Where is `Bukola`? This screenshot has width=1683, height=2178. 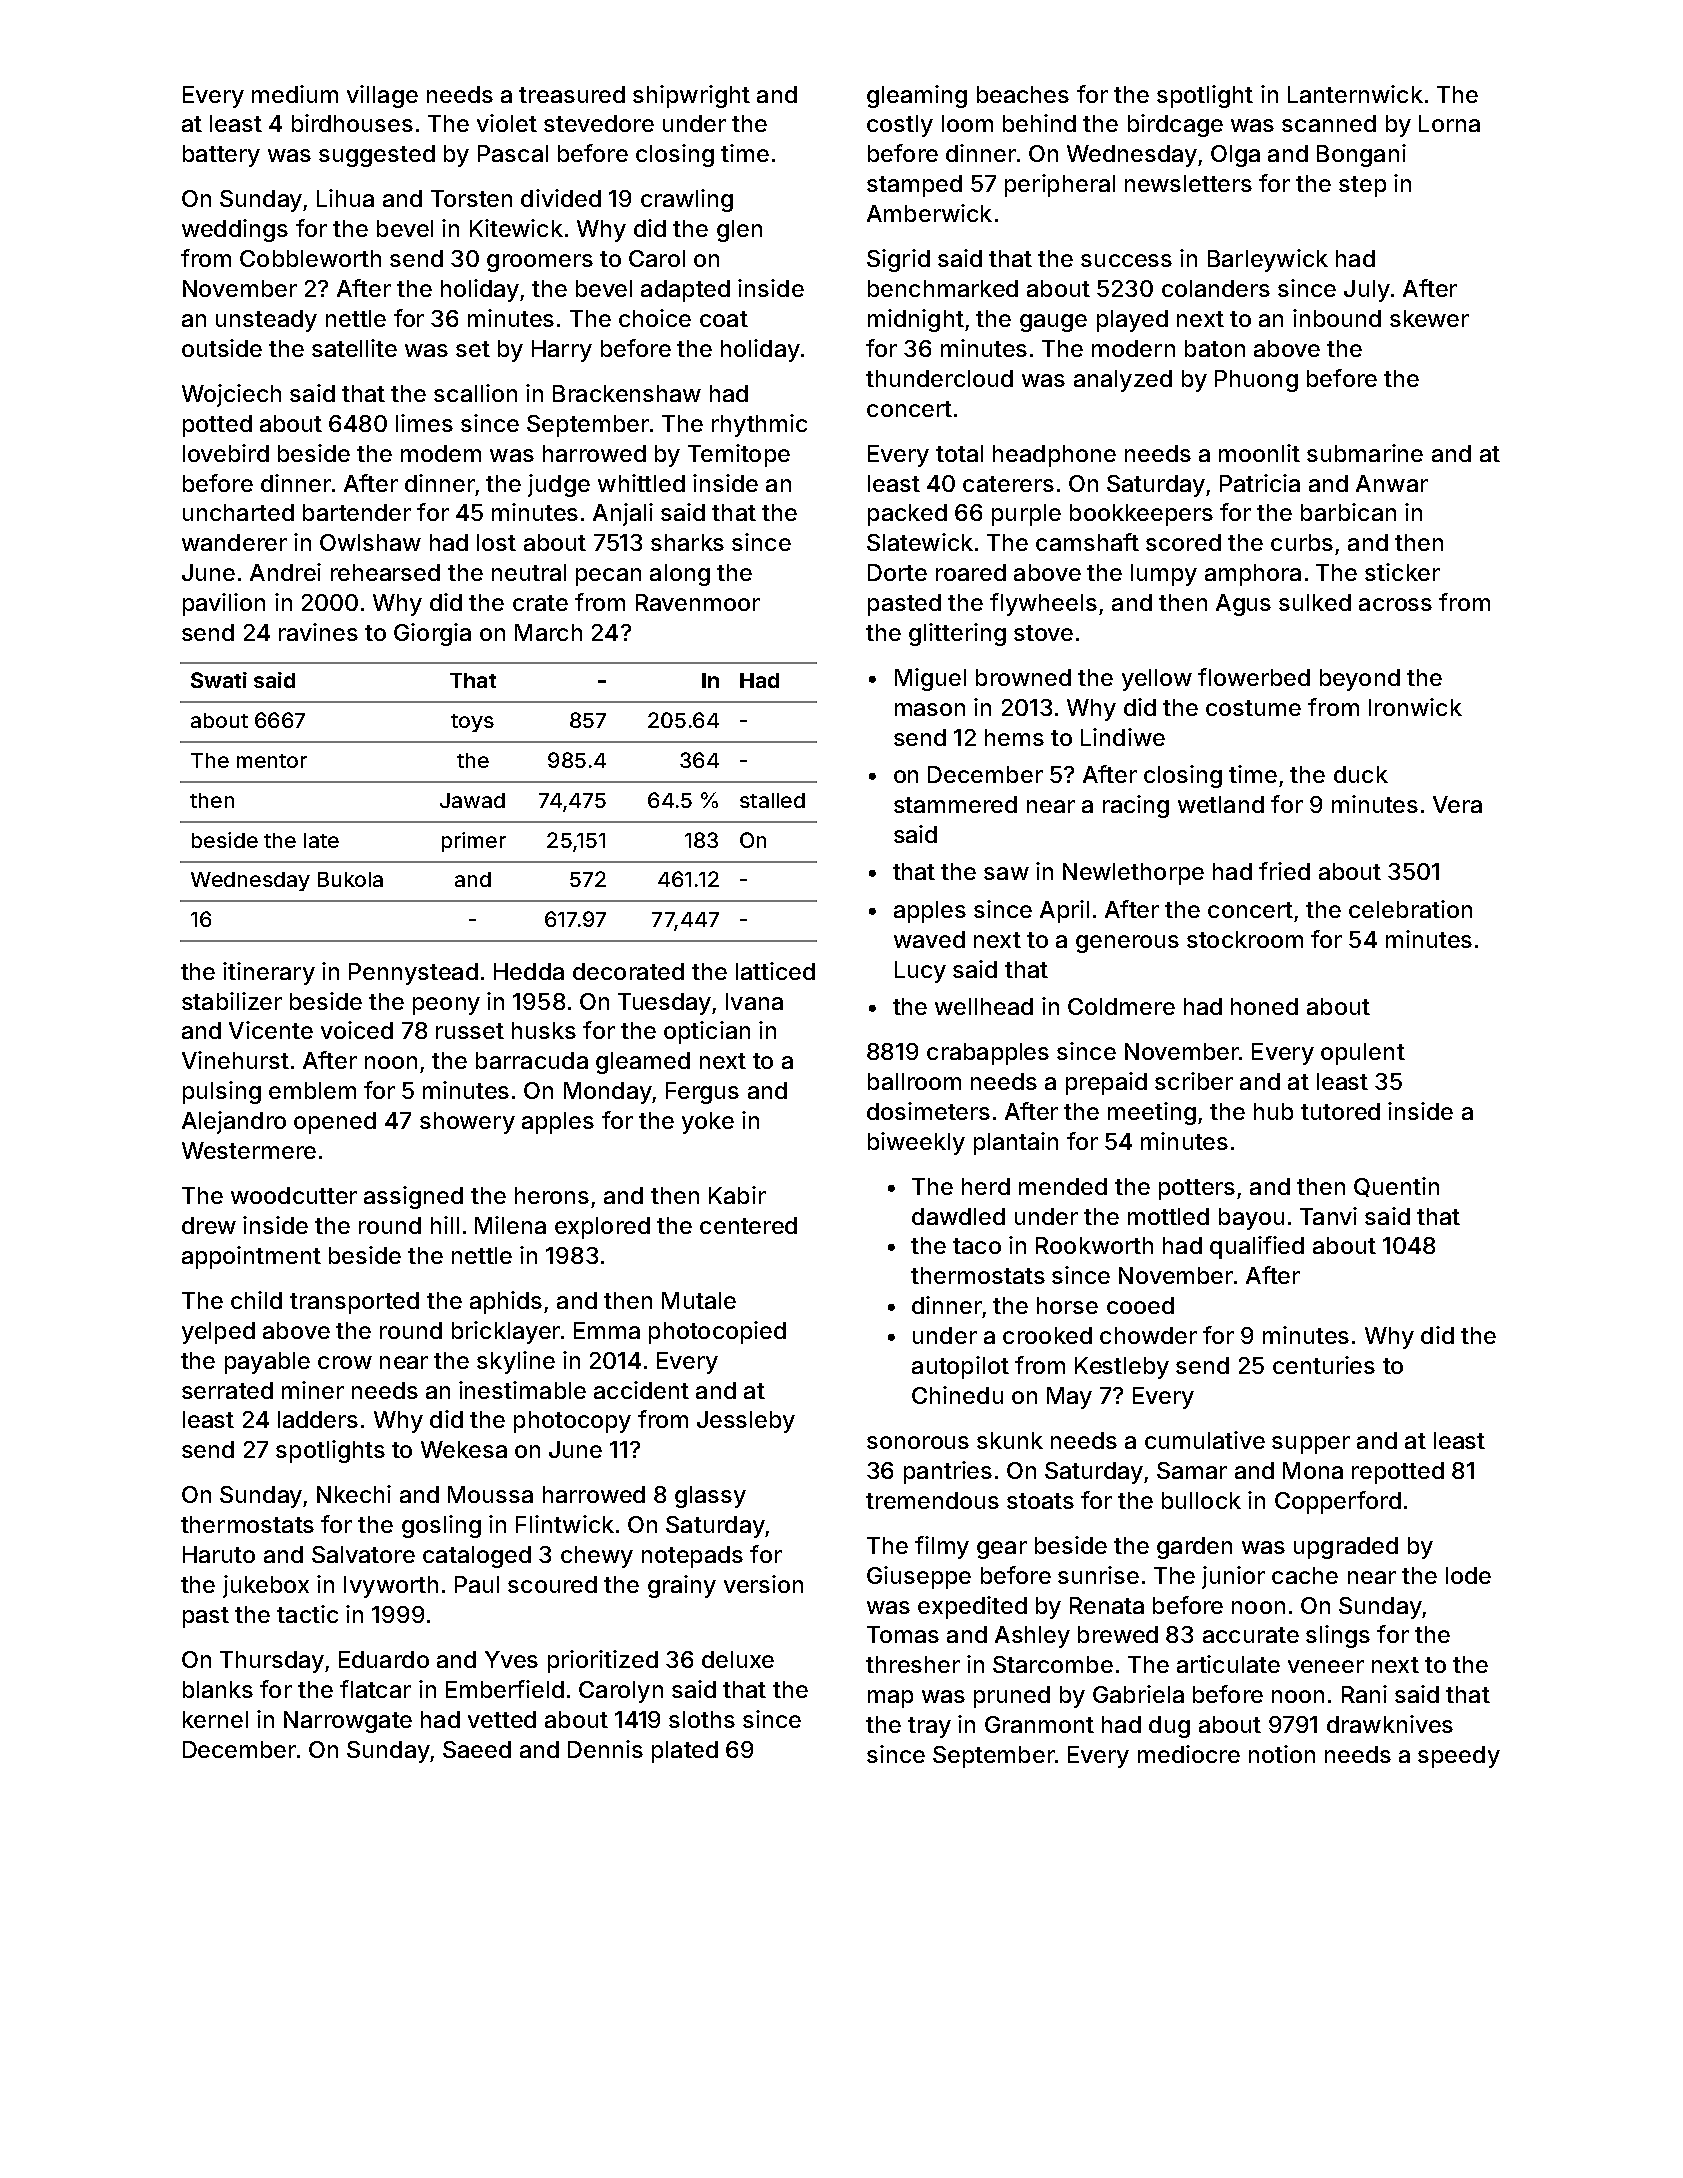 Bukola is located at coordinates (350, 879).
